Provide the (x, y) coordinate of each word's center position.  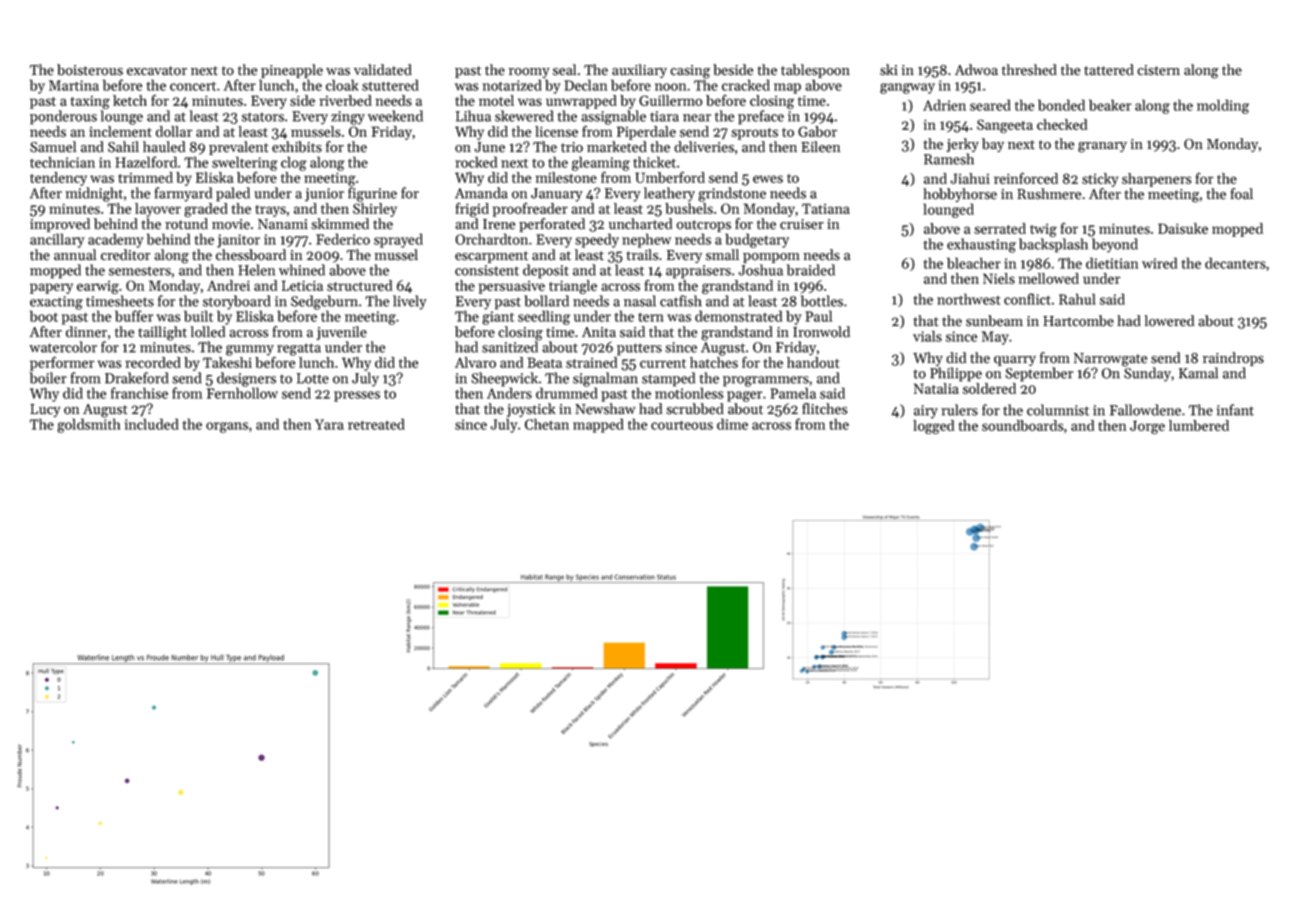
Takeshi (227, 362)
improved (60, 225)
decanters (1235, 263)
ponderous (63, 117)
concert (193, 86)
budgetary (757, 240)
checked (1062, 124)
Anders (509, 393)
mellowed (1049, 278)
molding (1223, 106)
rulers (959, 410)
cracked (746, 85)
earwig (98, 287)
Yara (329, 424)
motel (496, 100)
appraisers (698, 272)
